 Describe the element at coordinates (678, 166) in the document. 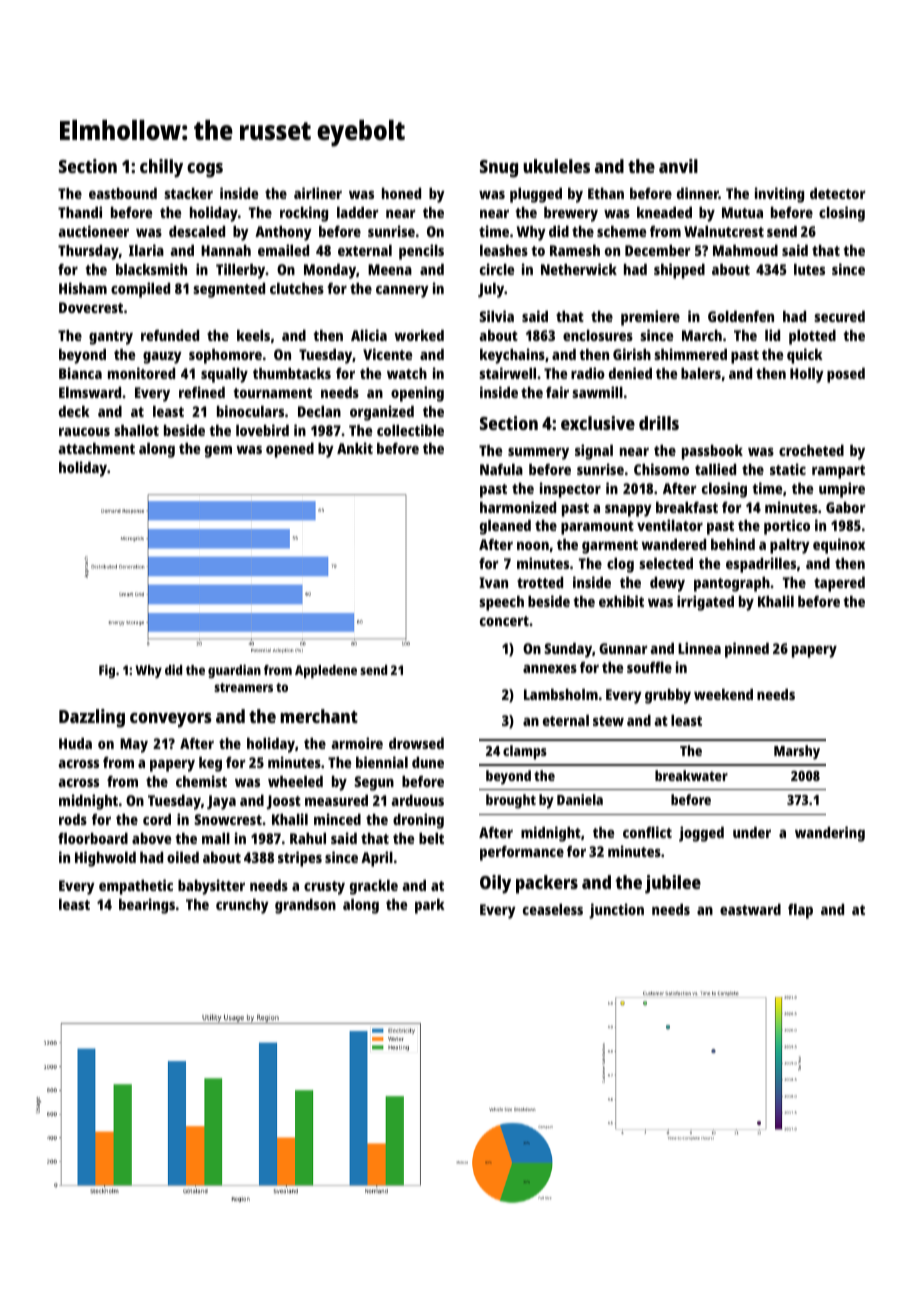

I see `anvil` at that location.
